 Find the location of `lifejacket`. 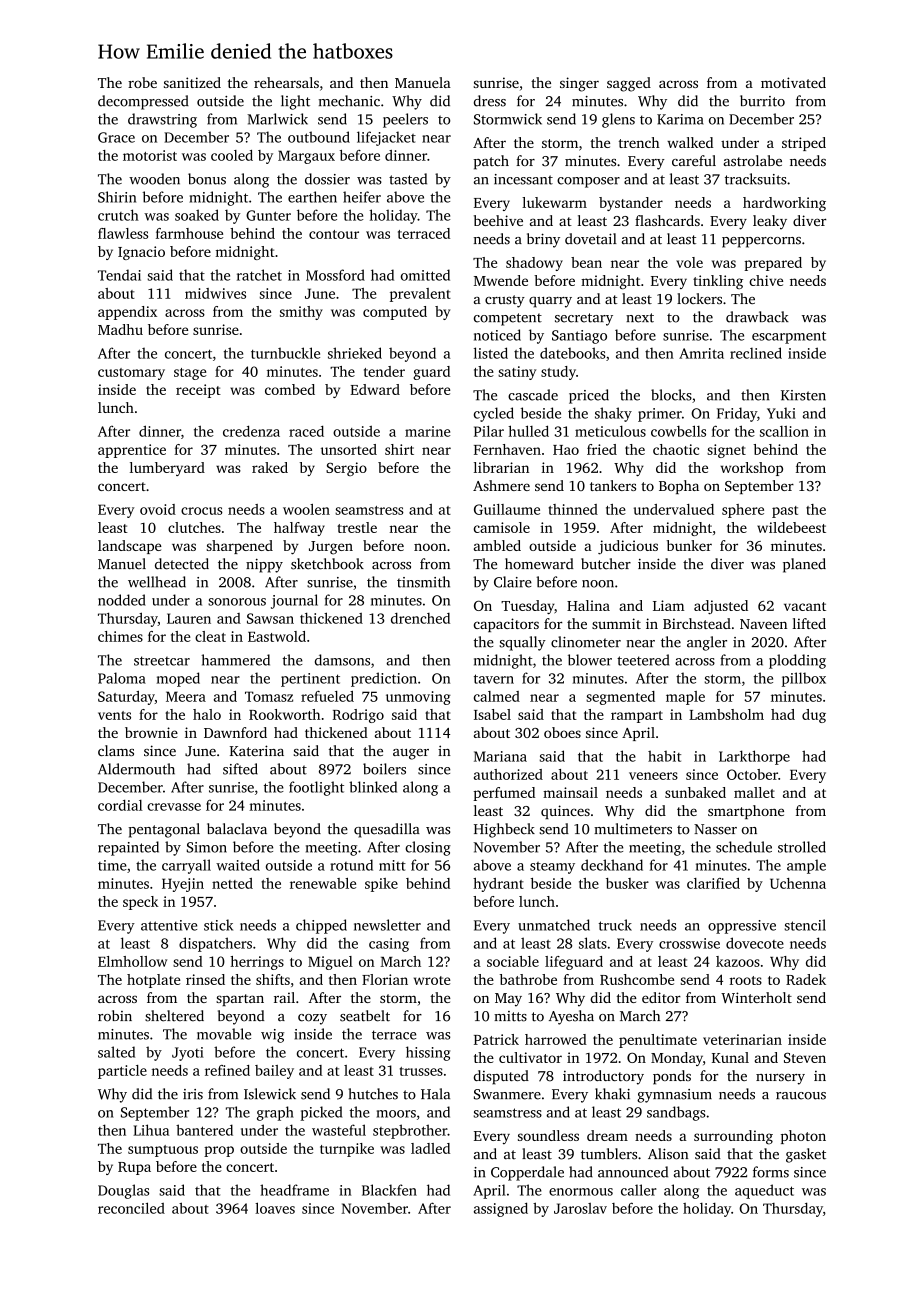

lifejacket is located at coordinates (386, 138).
